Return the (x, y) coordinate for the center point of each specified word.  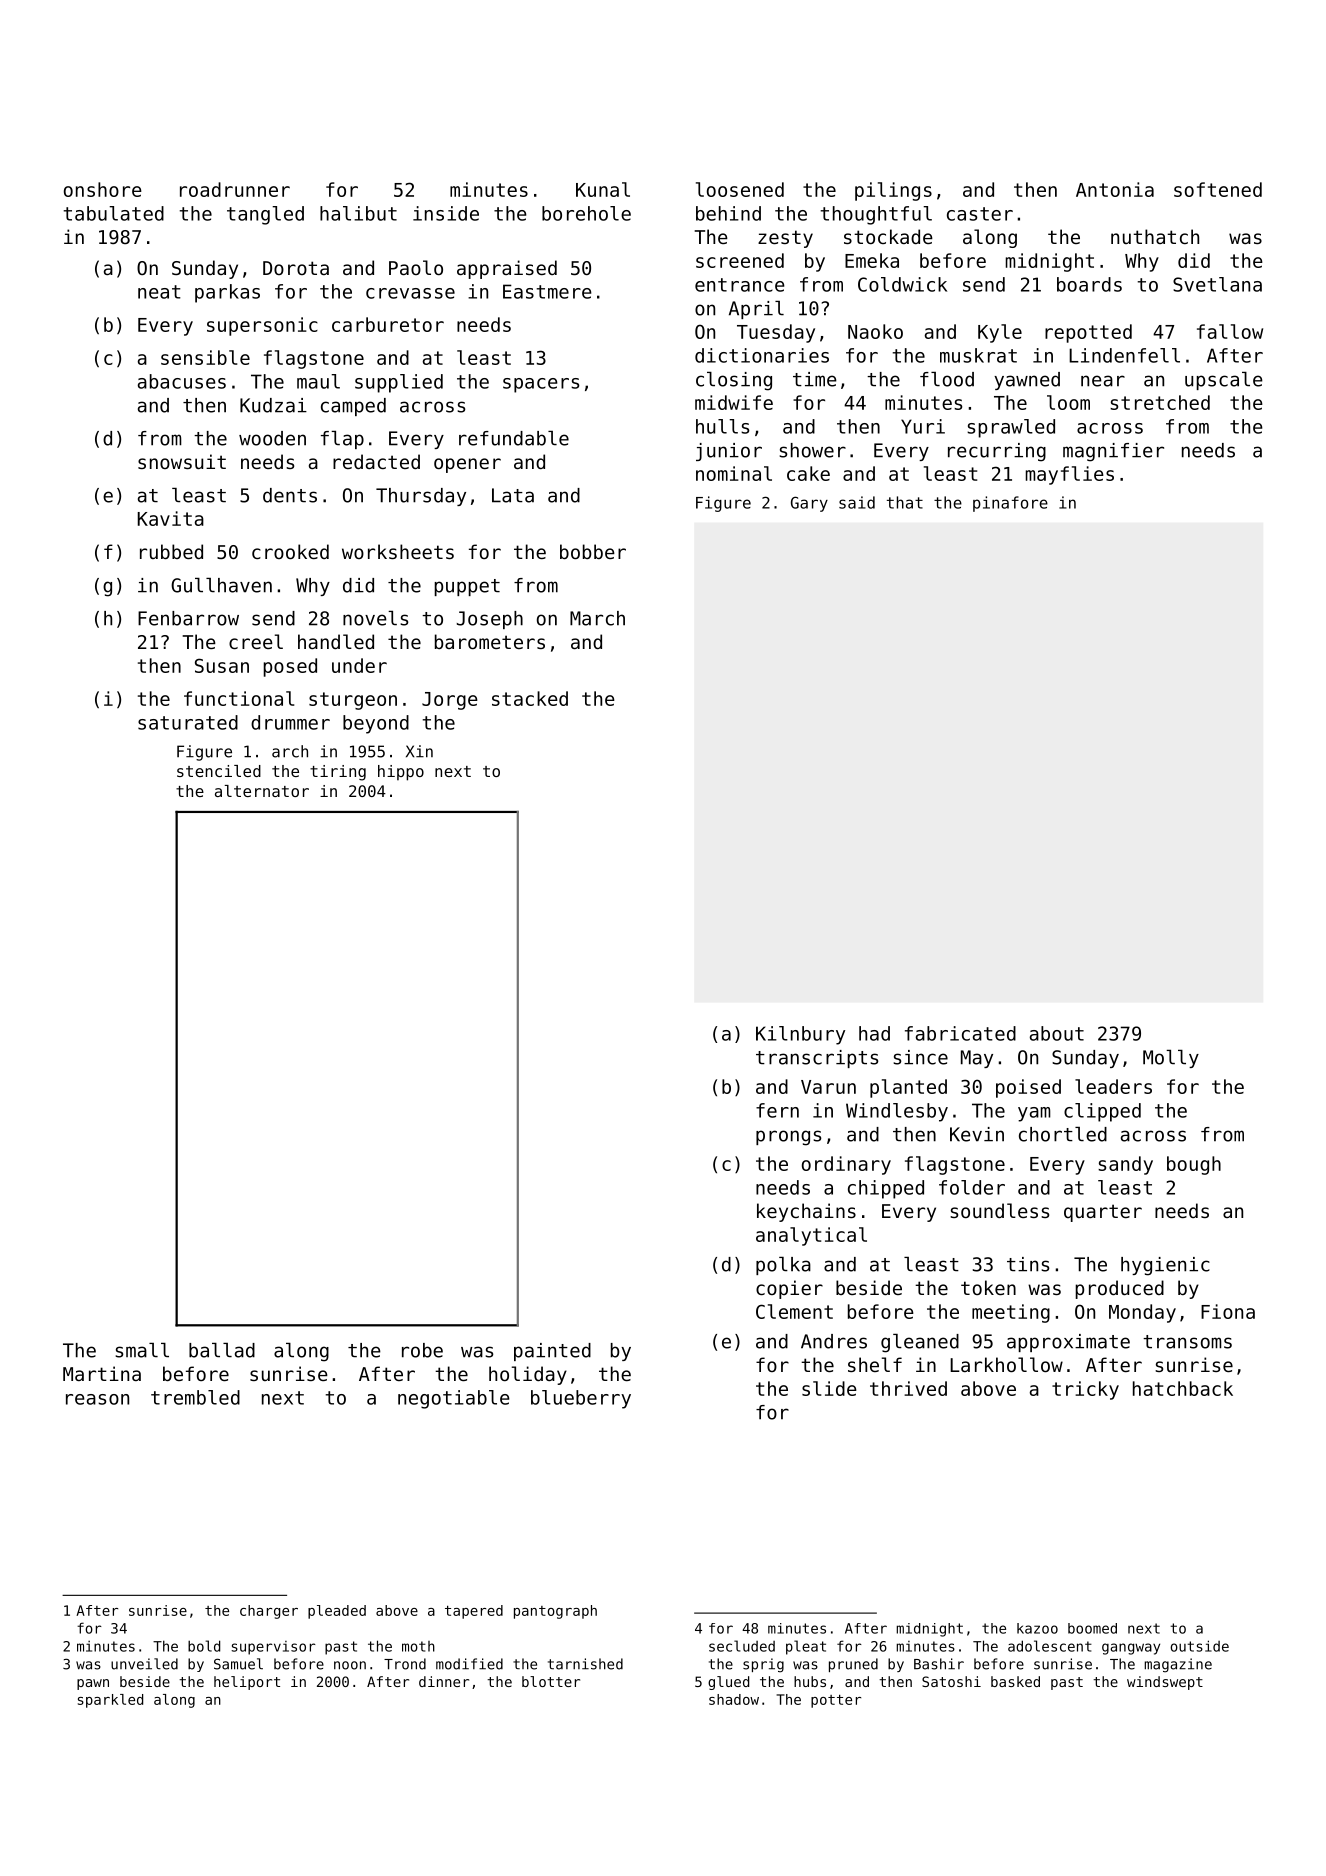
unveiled (144, 1664)
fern (777, 1110)
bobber (593, 551)
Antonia (1115, 189)
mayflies (1070, 475)
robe (422, 1350)
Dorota (296, 268)
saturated (188, 722)
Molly (1171, 1059)
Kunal (603, 189)
